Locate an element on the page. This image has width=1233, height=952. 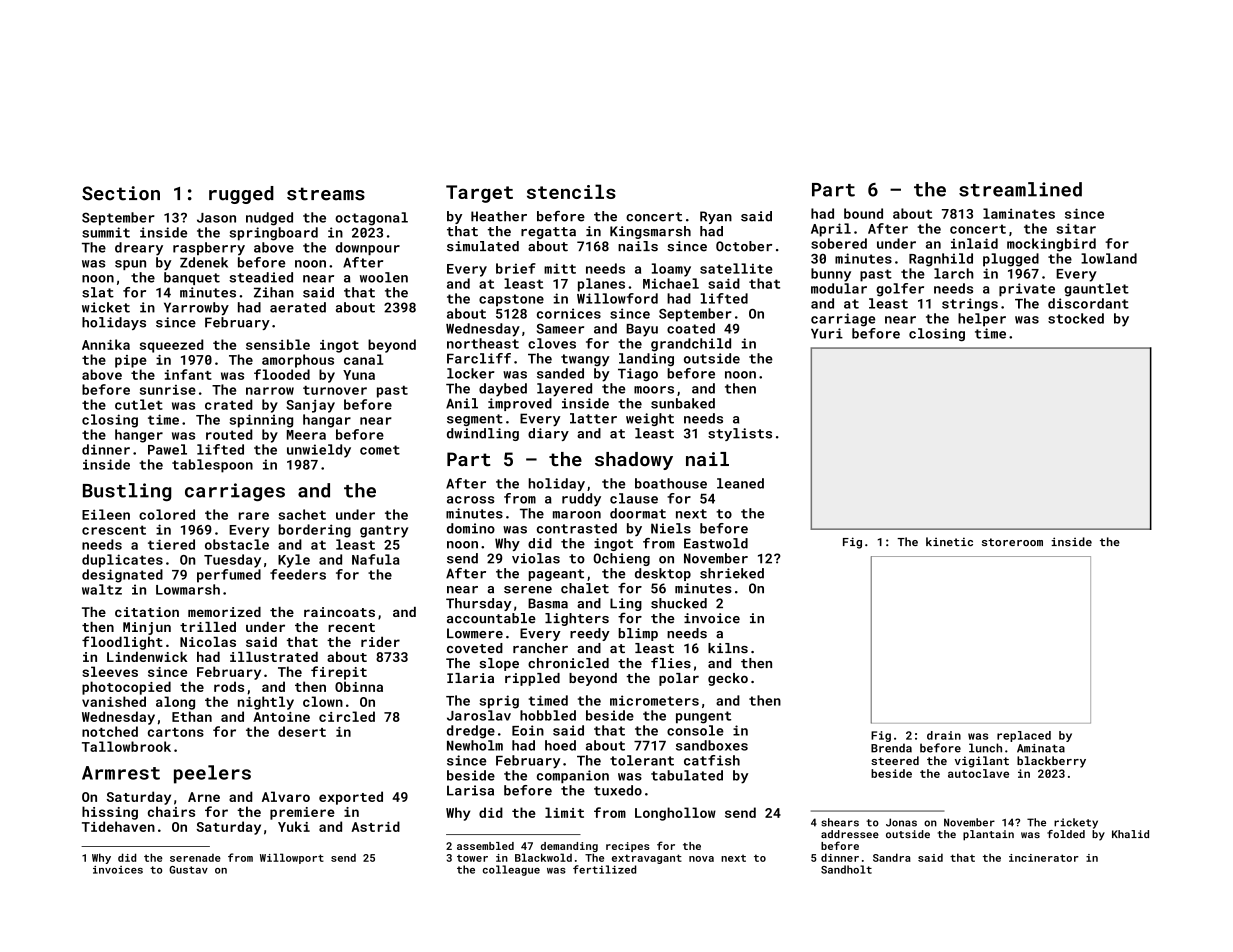
Heather is located at coordinates (499, 216).
